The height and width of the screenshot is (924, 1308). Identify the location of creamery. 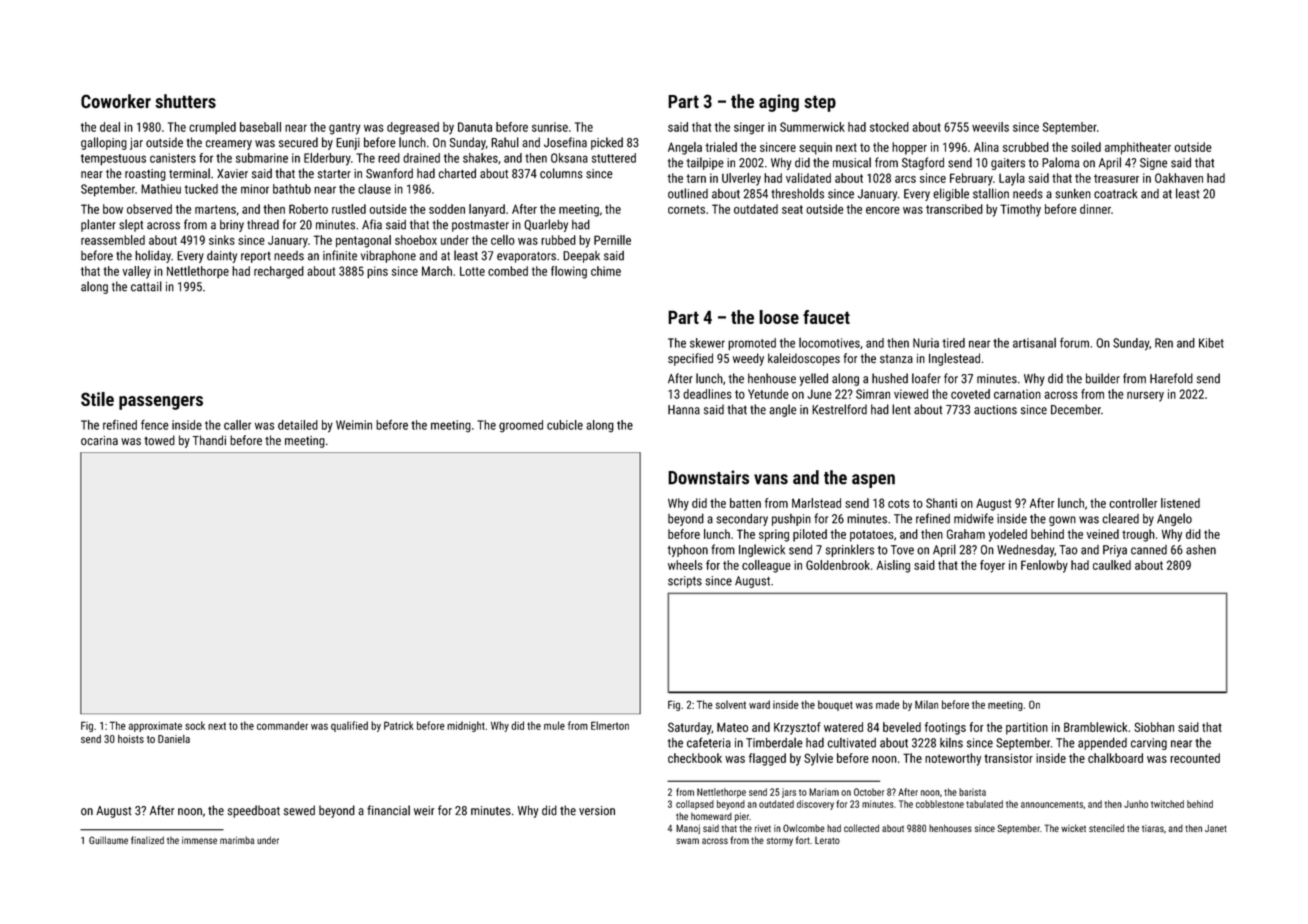
(229, 145).
